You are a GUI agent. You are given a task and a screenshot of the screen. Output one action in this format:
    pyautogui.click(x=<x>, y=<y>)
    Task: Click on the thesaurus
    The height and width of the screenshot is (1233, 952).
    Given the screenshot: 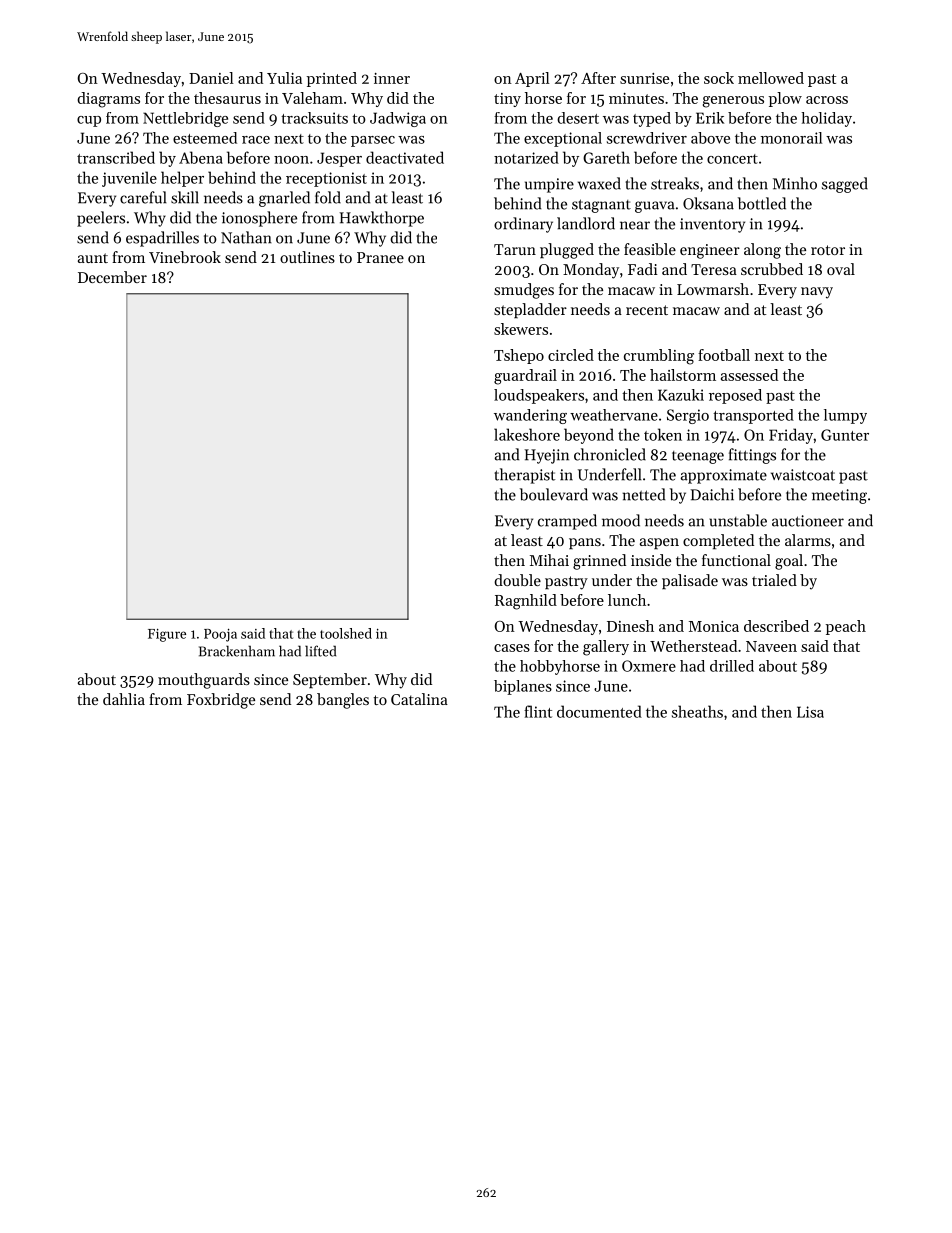 What is the action you would take?
    pyautogui.click(x=227, y=98)
